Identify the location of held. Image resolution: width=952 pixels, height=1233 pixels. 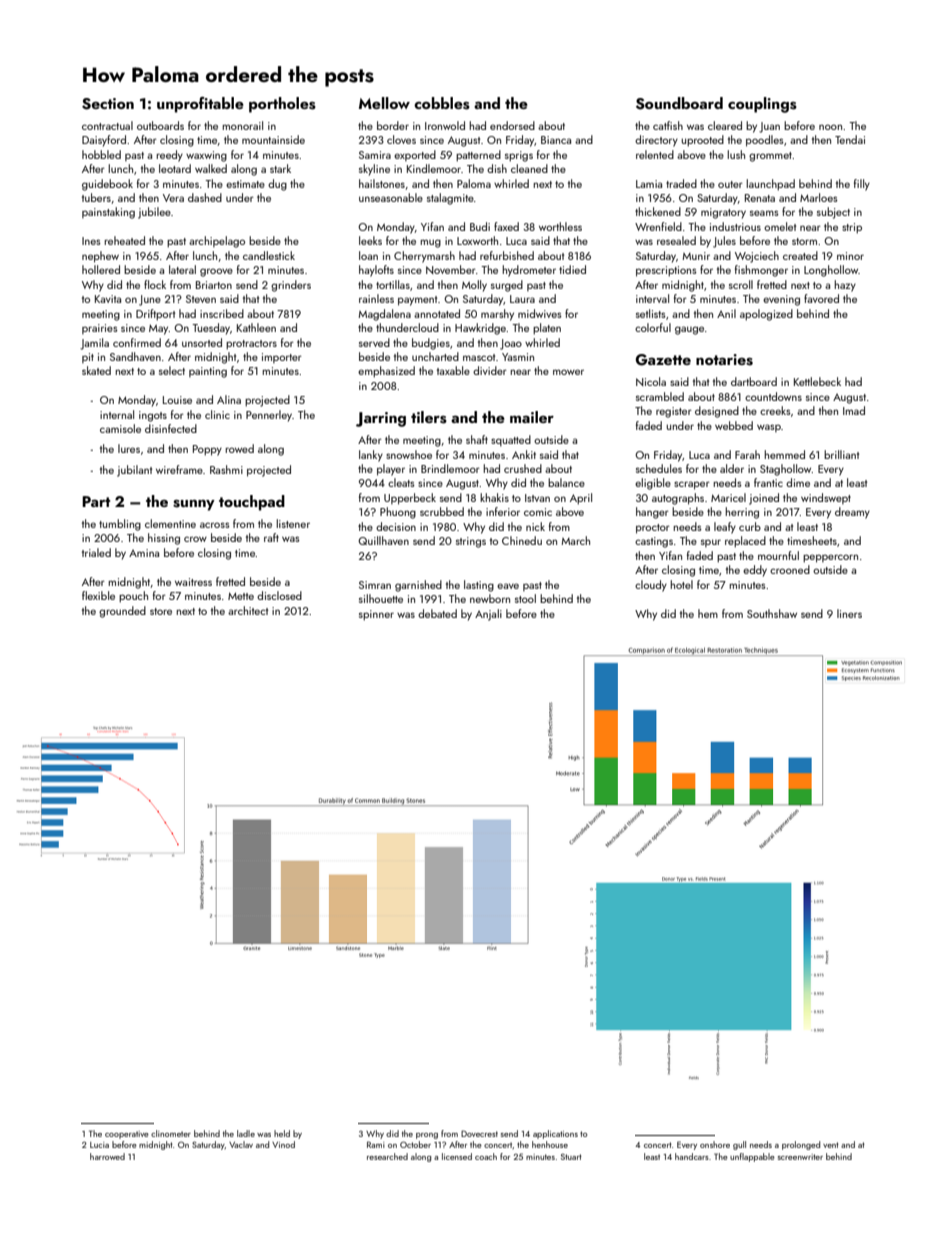
(282, 1133).
